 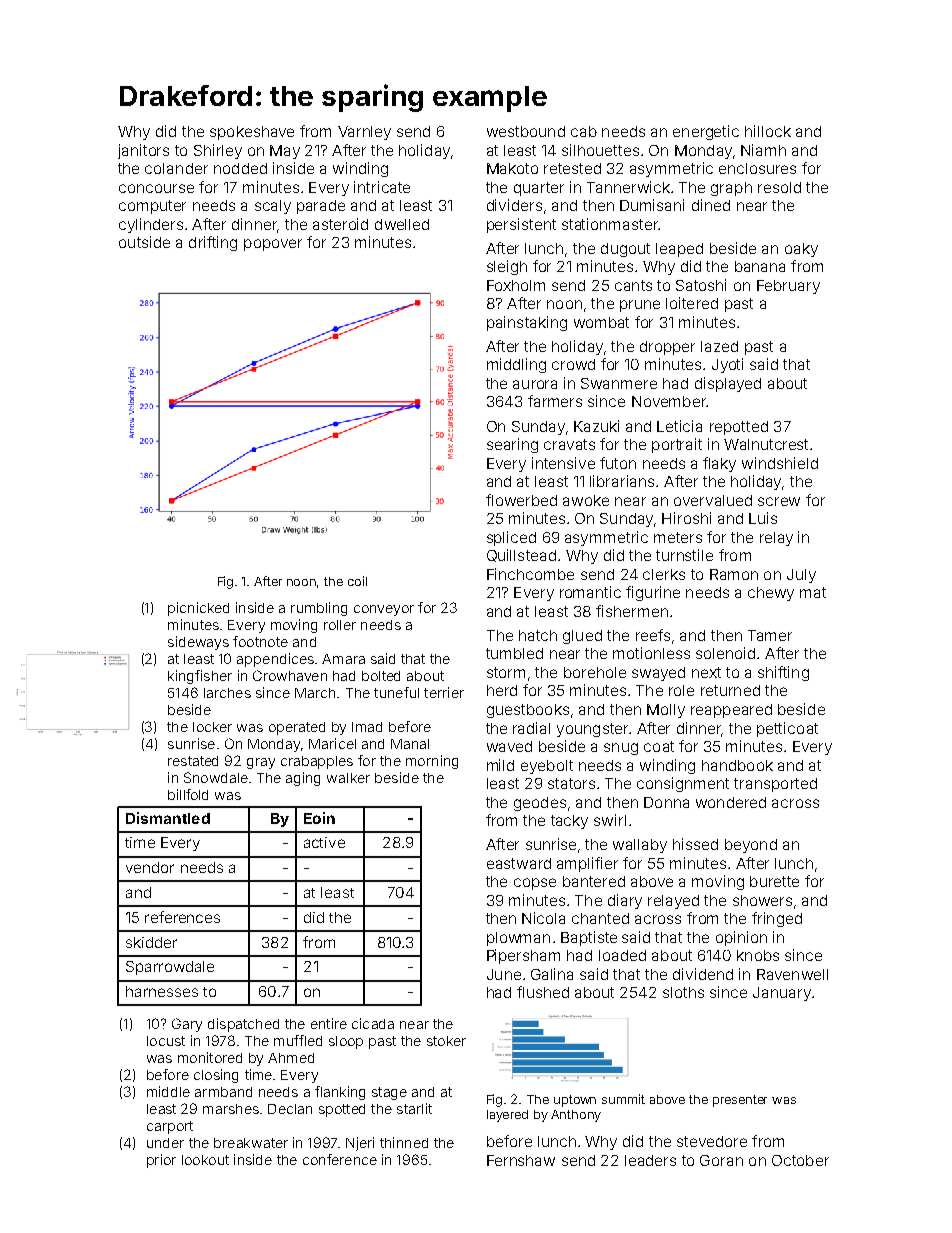 I want to click on vendor, so click(x=150, y=867).
